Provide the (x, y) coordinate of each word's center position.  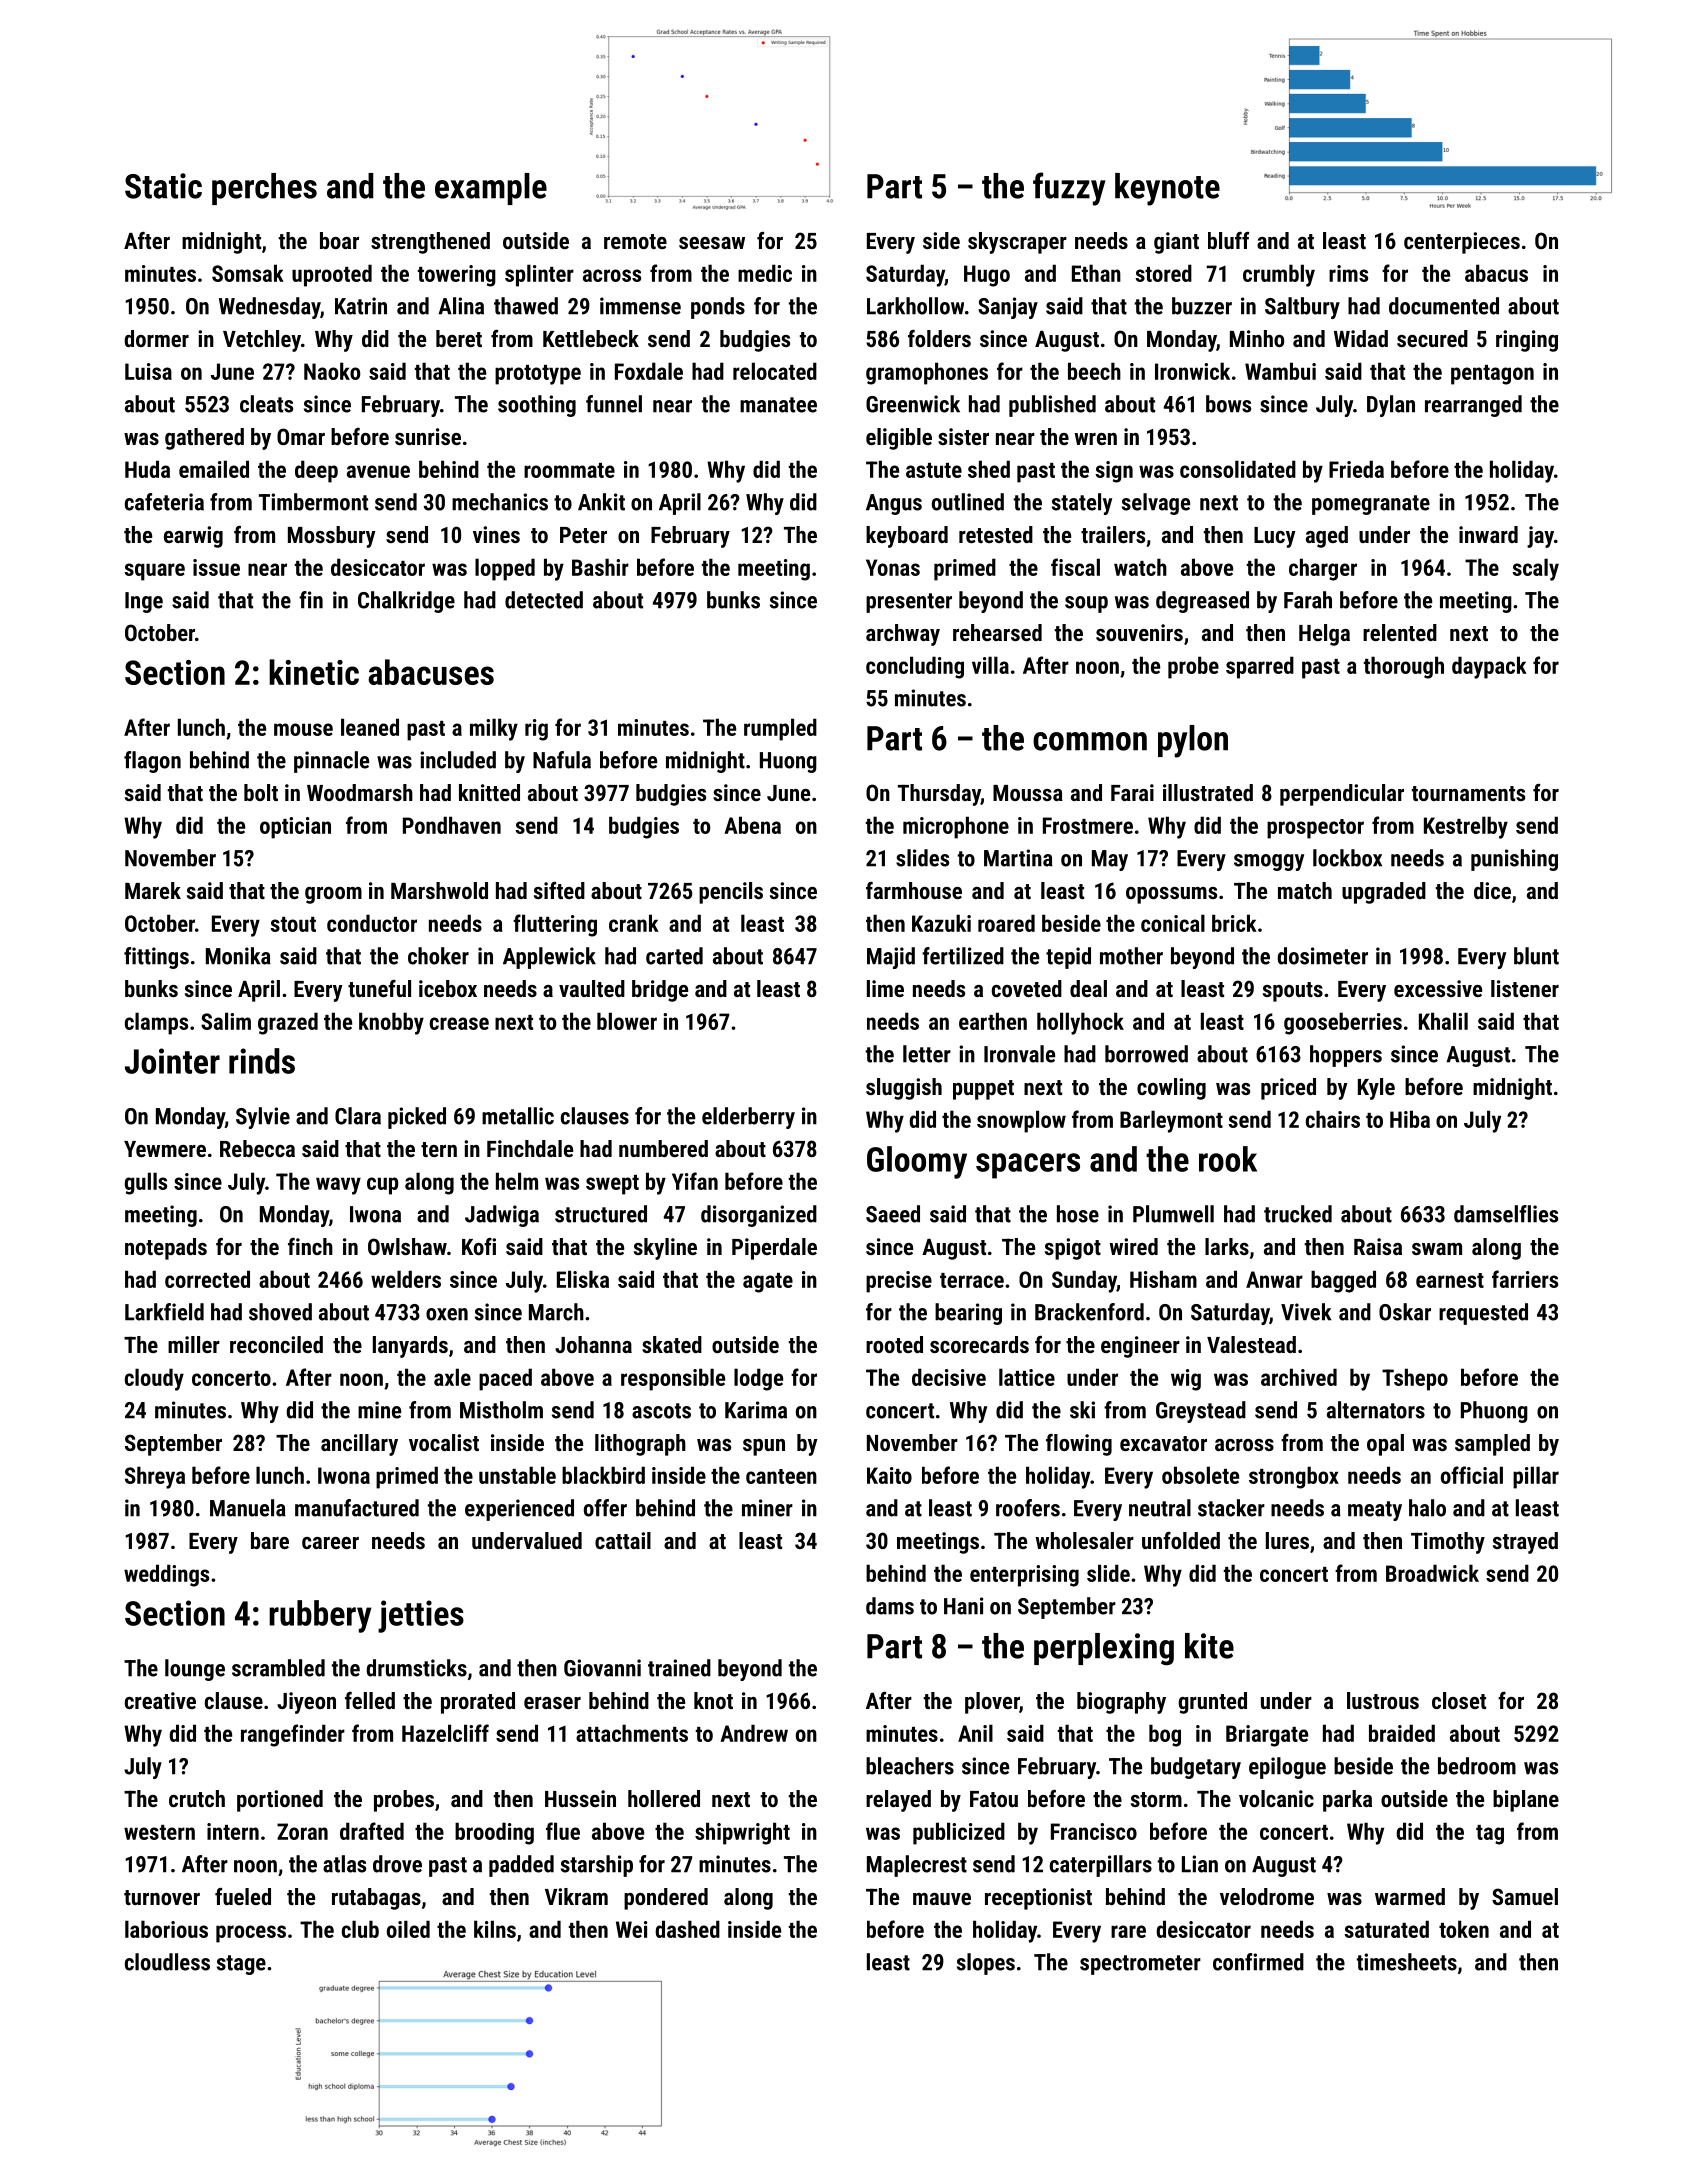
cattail (623, 1540)
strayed (1525, 1543)
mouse (303, 729)
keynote (1167, 189)
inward (1488, 534)
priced (1288, 1089)
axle (452, 1377)
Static (163, 186)
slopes (986, 1964)
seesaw (712, 243)
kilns (495, 1929)
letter (927, 1054)
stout (293, 924)
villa (990, 665)
